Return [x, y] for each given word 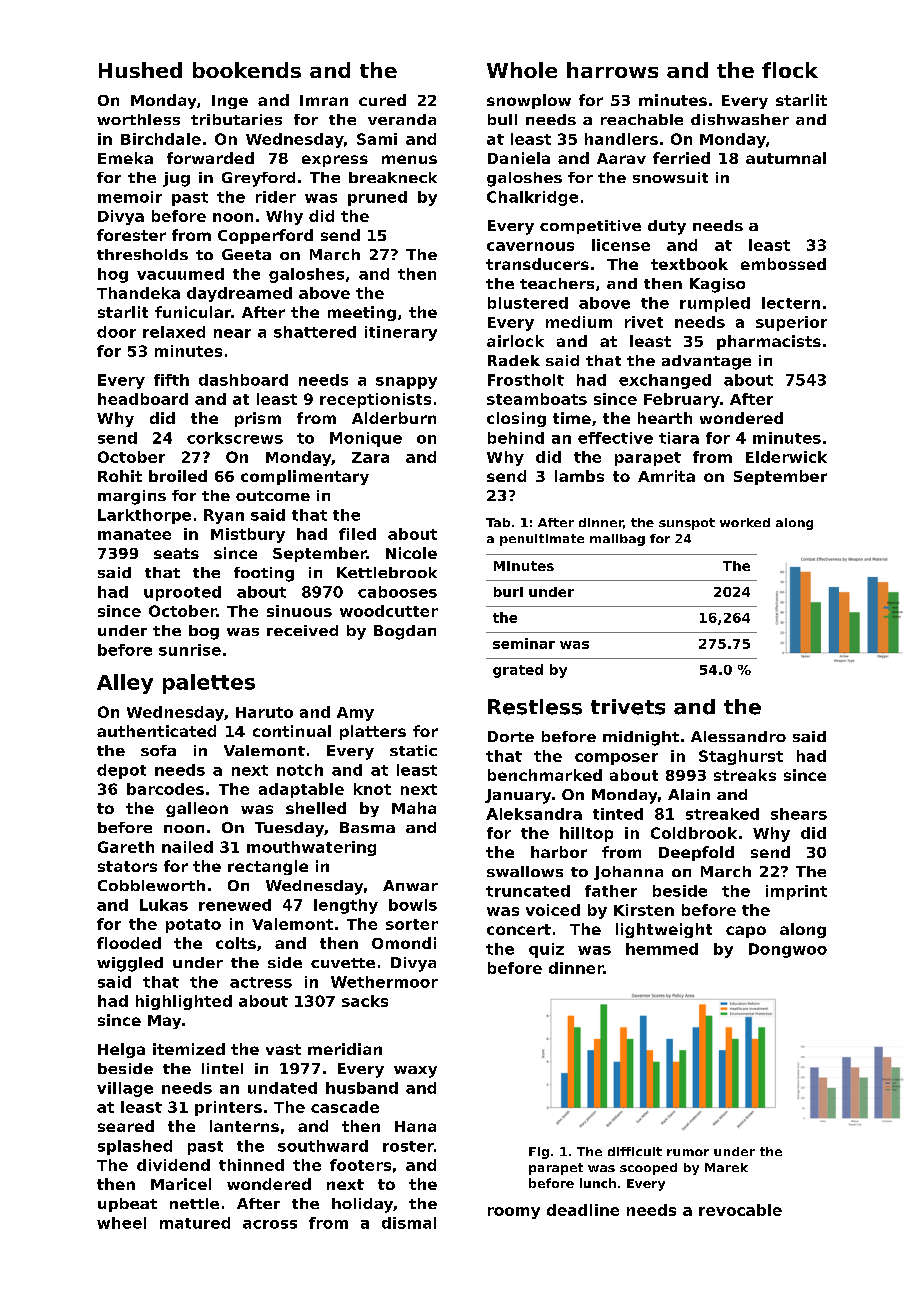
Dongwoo [788, 950]
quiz [546, 950]
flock [790, 70]
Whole [522, 70]
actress [261, 982]
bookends [247, 70]
